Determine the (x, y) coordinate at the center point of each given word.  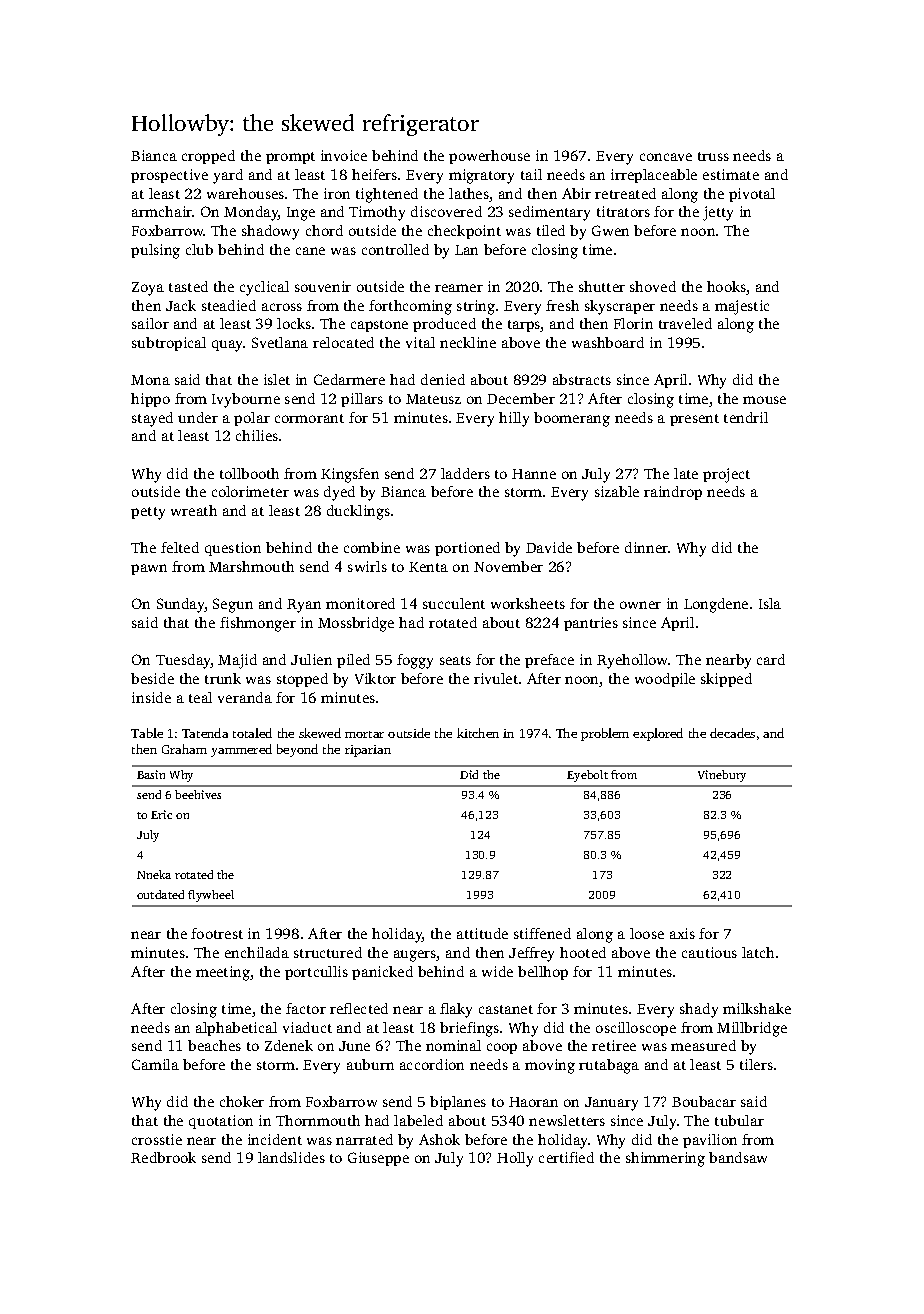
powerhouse (489, 157)
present (694, 420)
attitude (482, 933)
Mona (150, 380)
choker (242, 1101)
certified (566, 1157)
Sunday (181, 605)
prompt (290, 158)
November (508, 566)
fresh (562, 305)
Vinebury (722, 776)
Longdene (716, 605)
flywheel (211, 896)
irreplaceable (654, 176)
